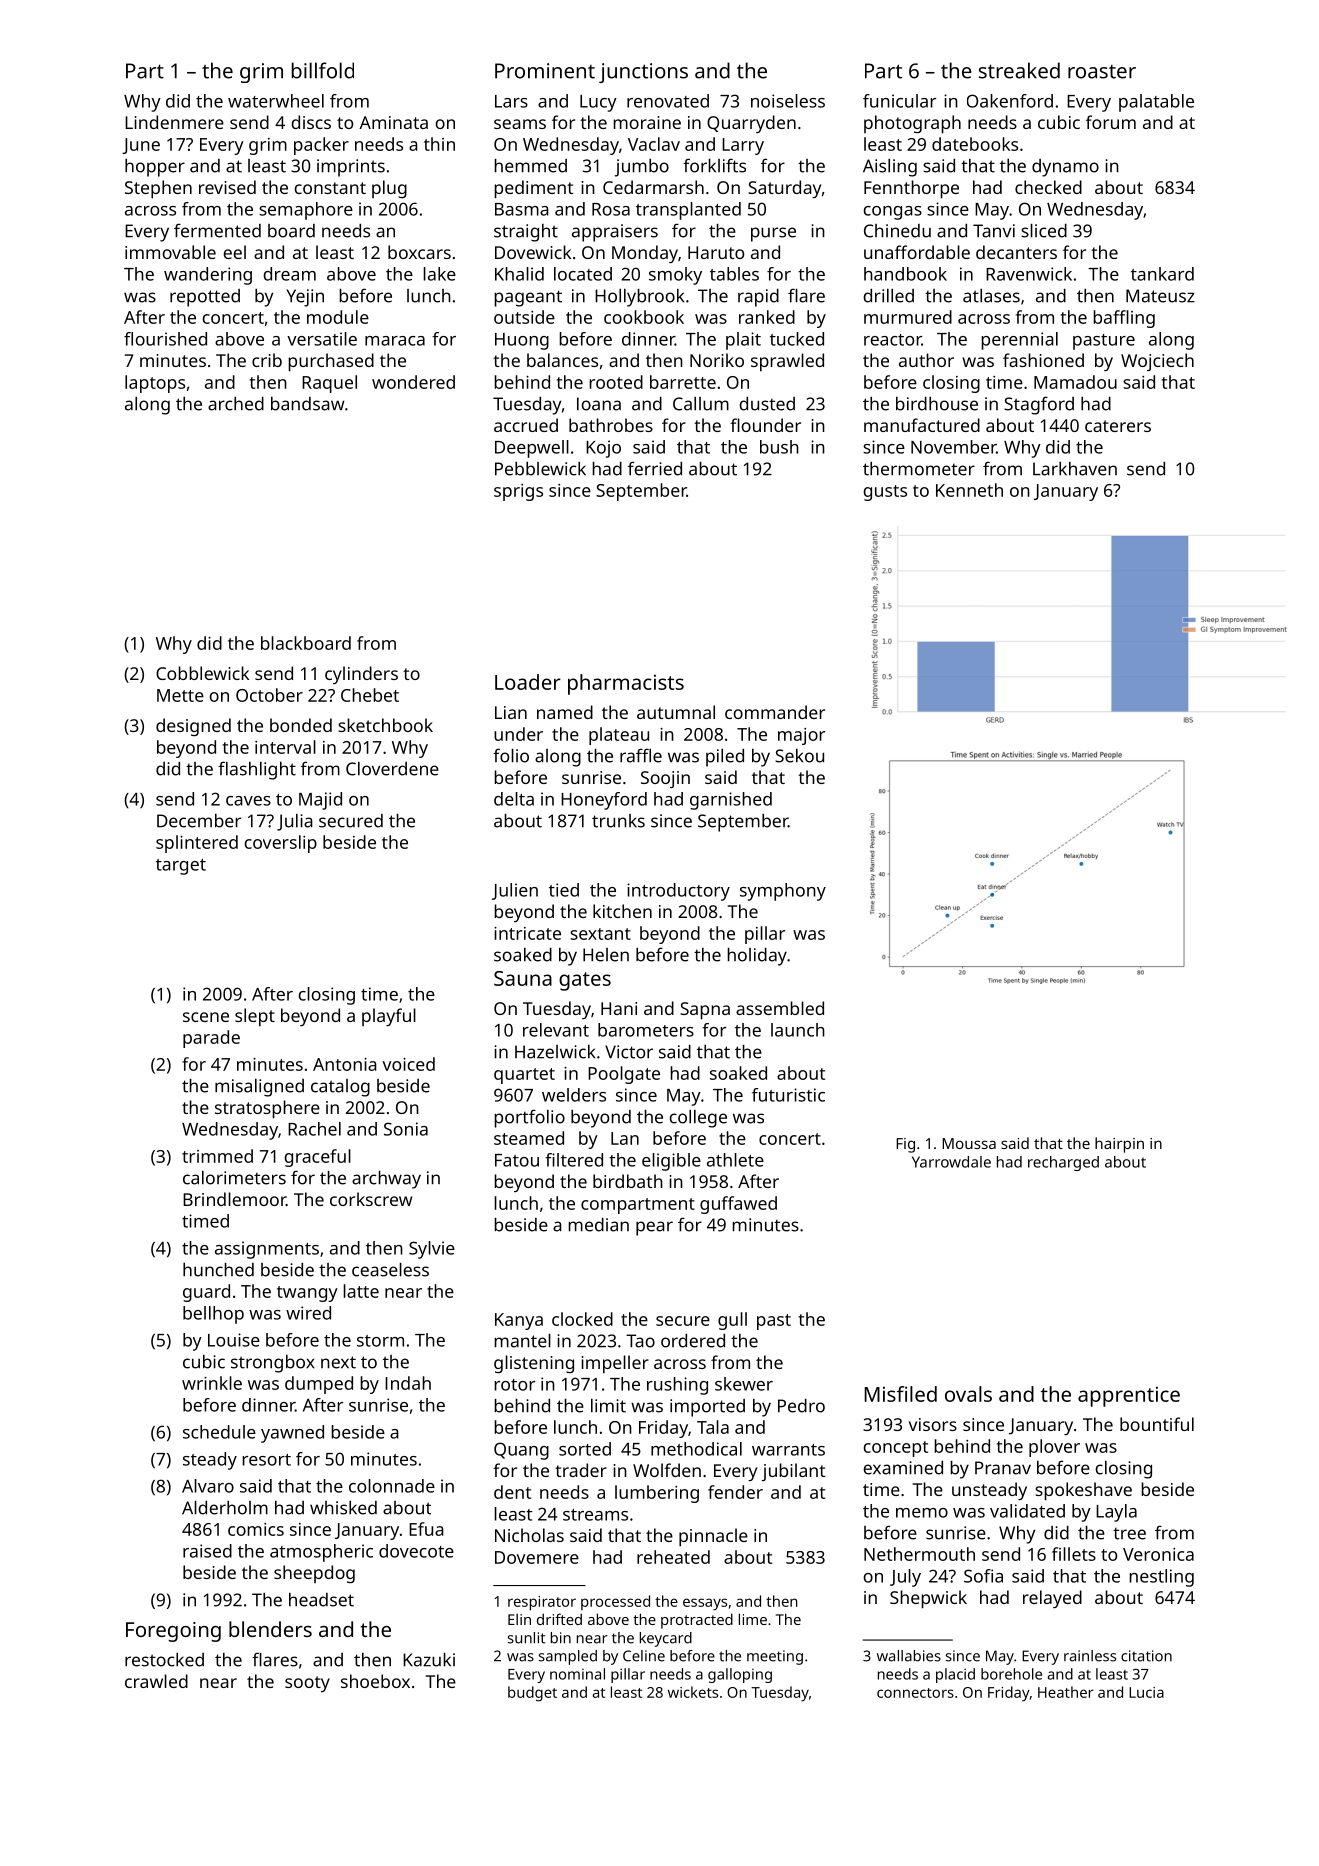 The height and width of the image is (1866, 1319). What do you see at coordinates (429, 1660) in the image?
I see `Kazuki` at bounding box center [429, 1660].
